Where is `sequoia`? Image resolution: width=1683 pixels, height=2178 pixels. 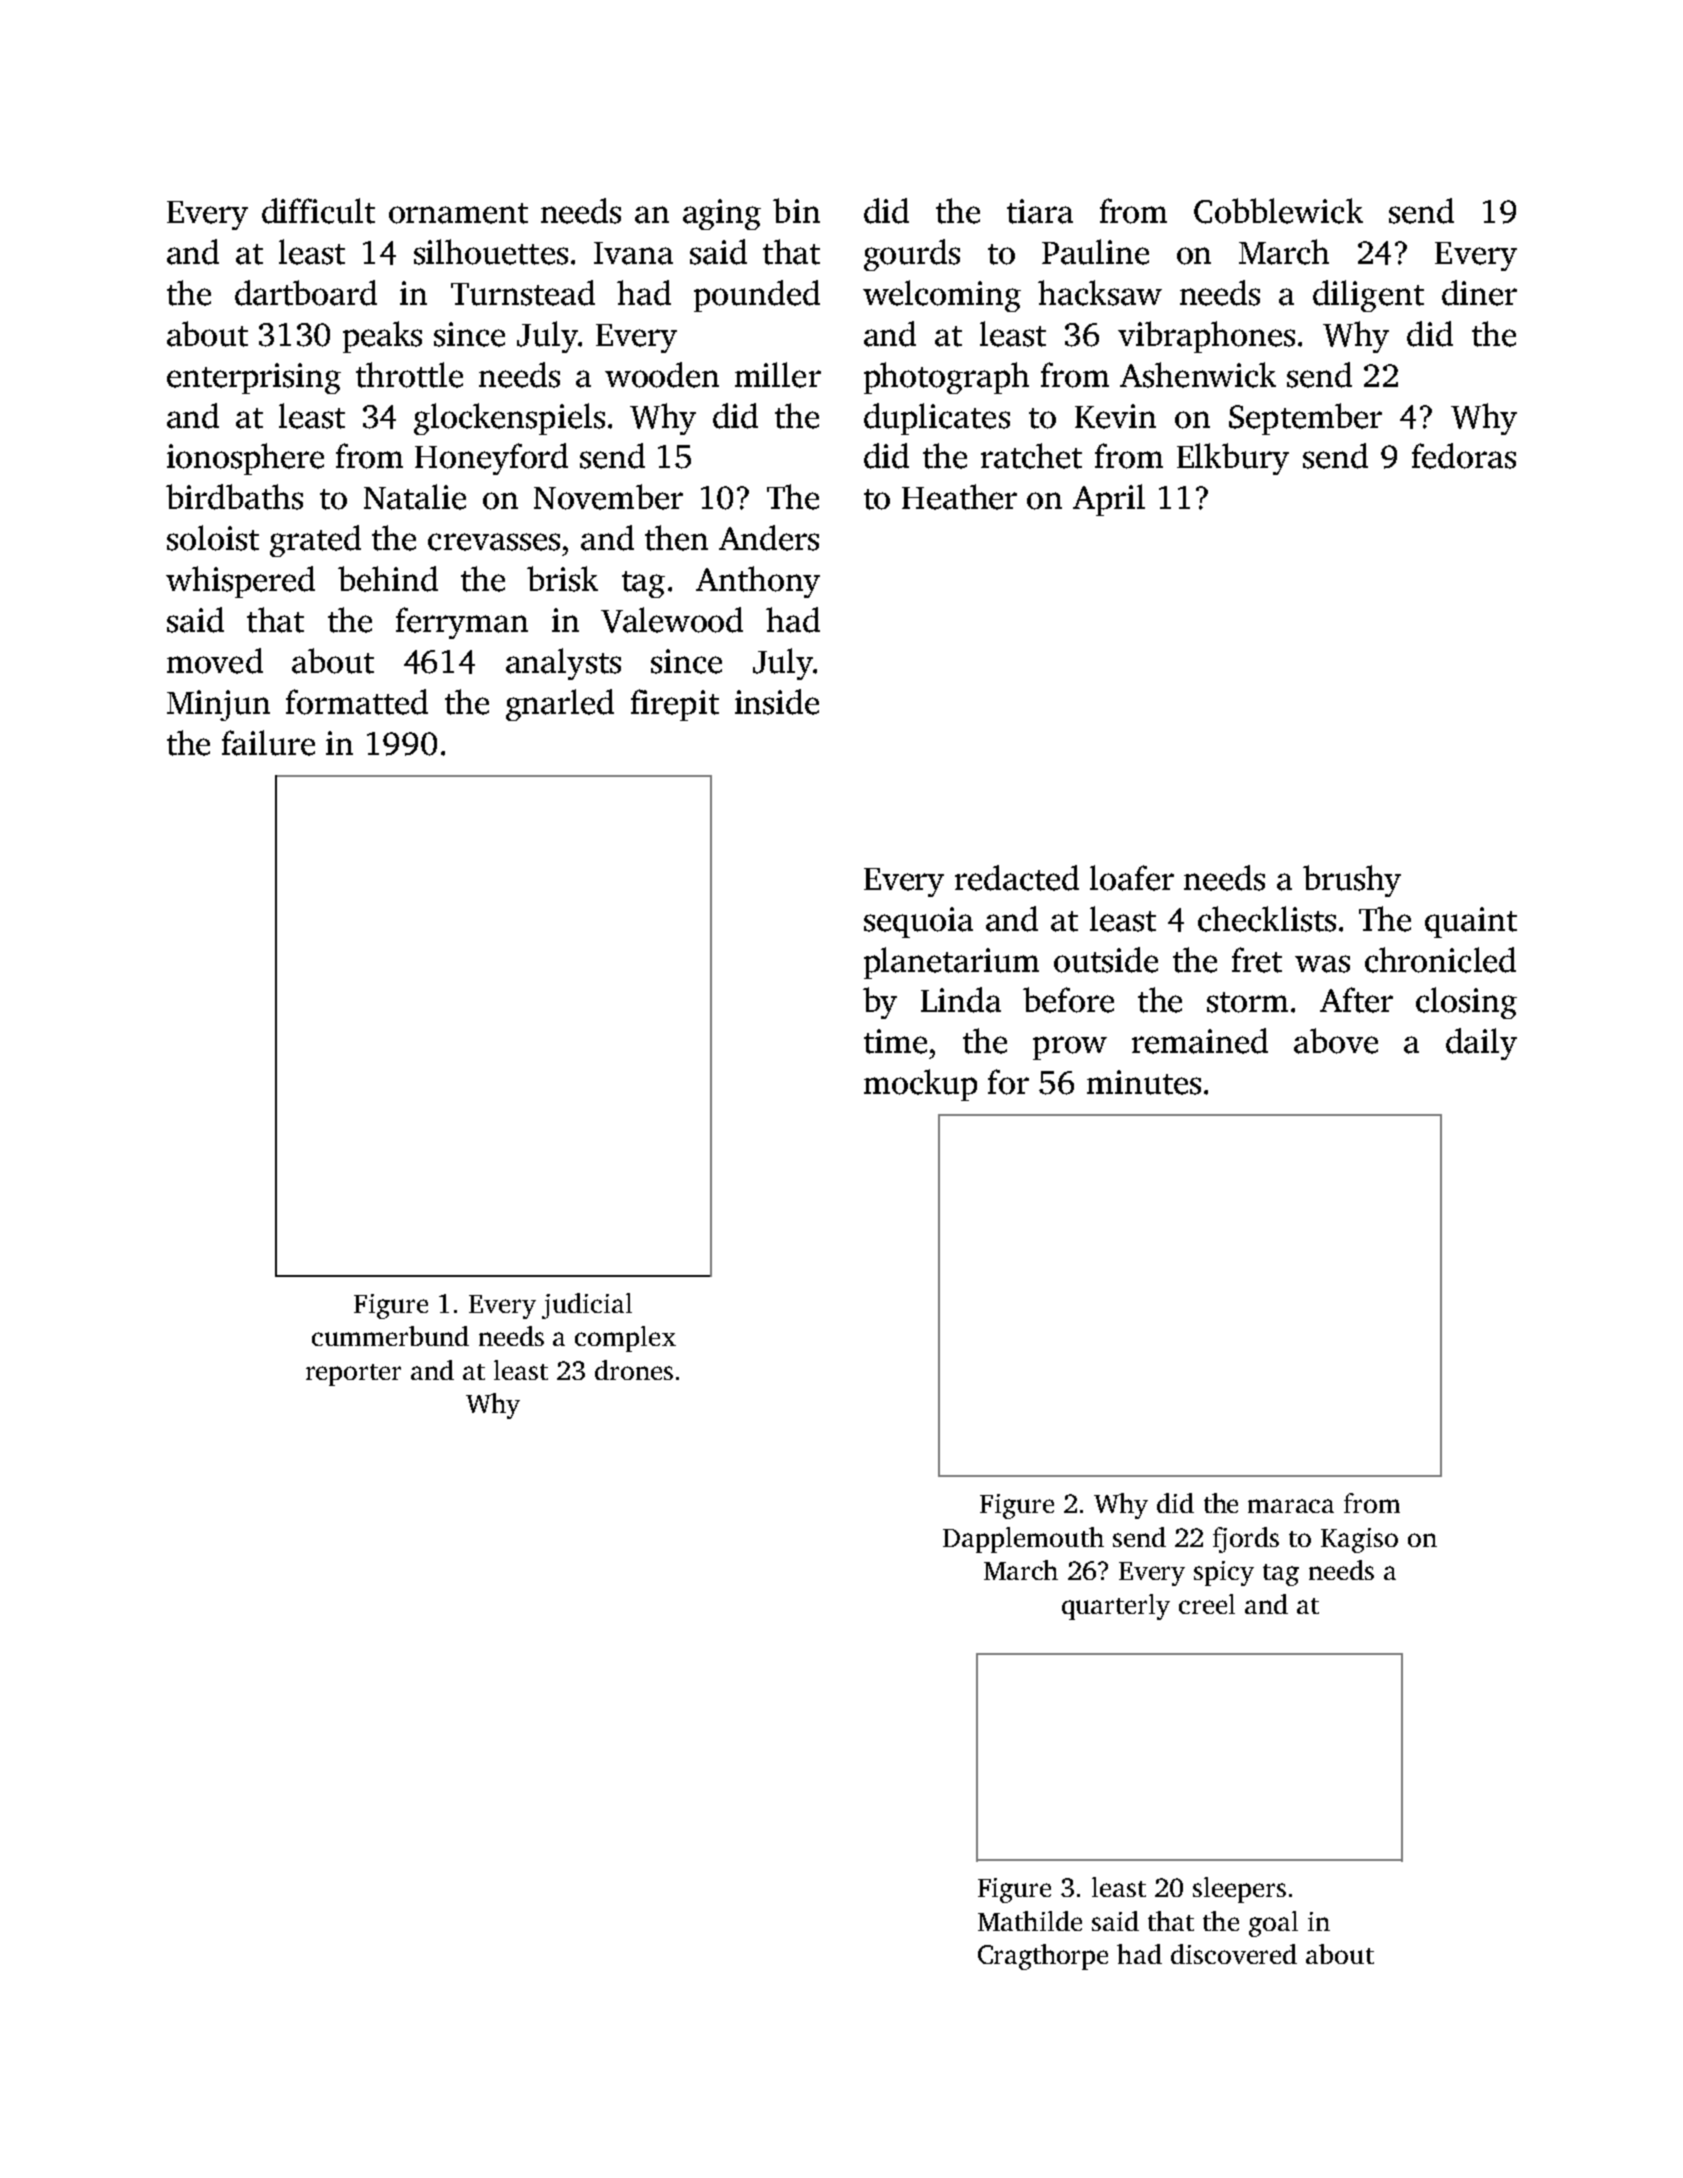
sequoia is located at coordinates (918, 922).
